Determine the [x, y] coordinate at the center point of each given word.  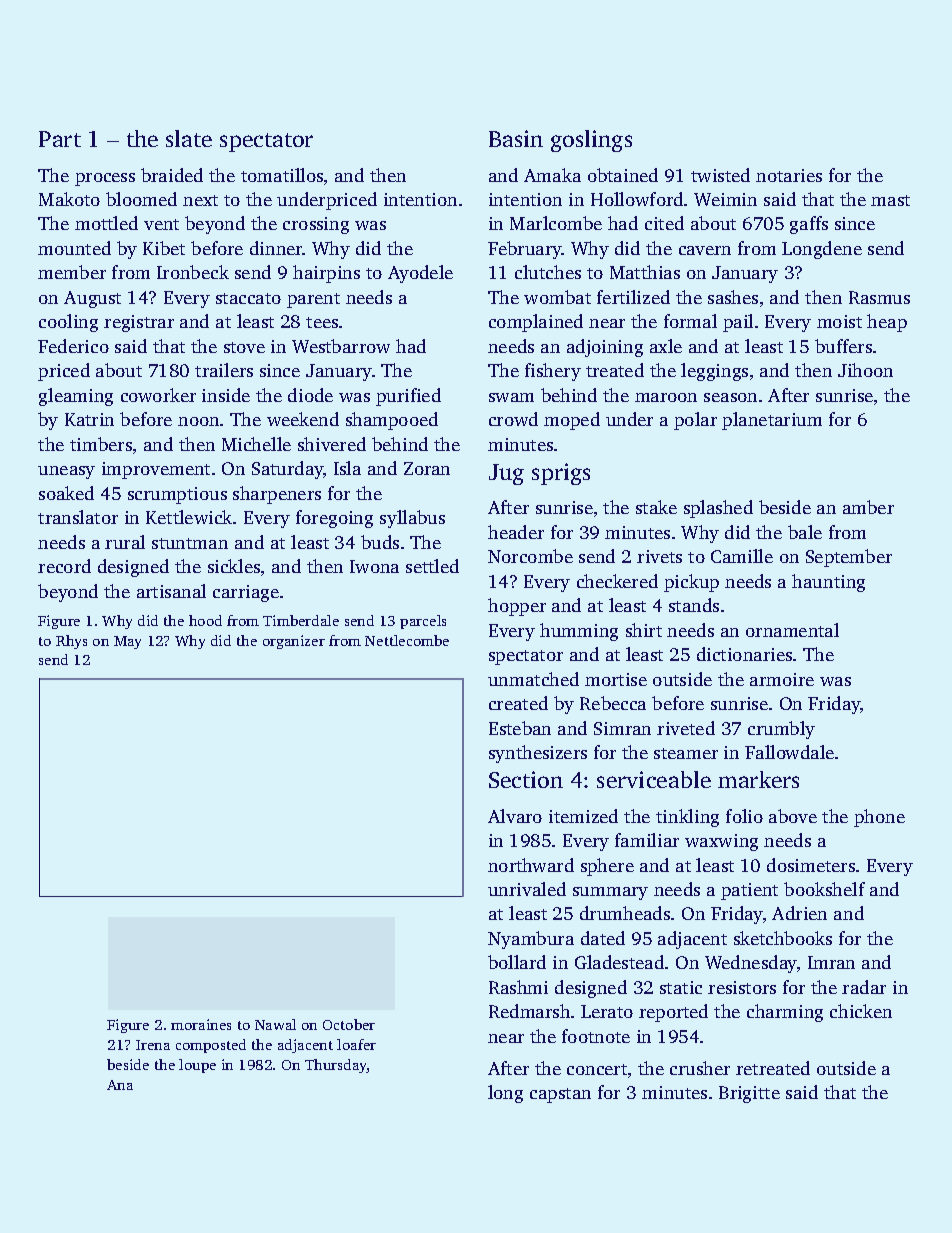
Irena [153, 1045]
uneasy [66, 472]
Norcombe [530, 556]
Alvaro [515, 816]
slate [189, 138]
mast [890, 200]
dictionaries [744, 654]
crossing [316, 225]
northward [531, 865]
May [127, 642]
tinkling [687, 818]
